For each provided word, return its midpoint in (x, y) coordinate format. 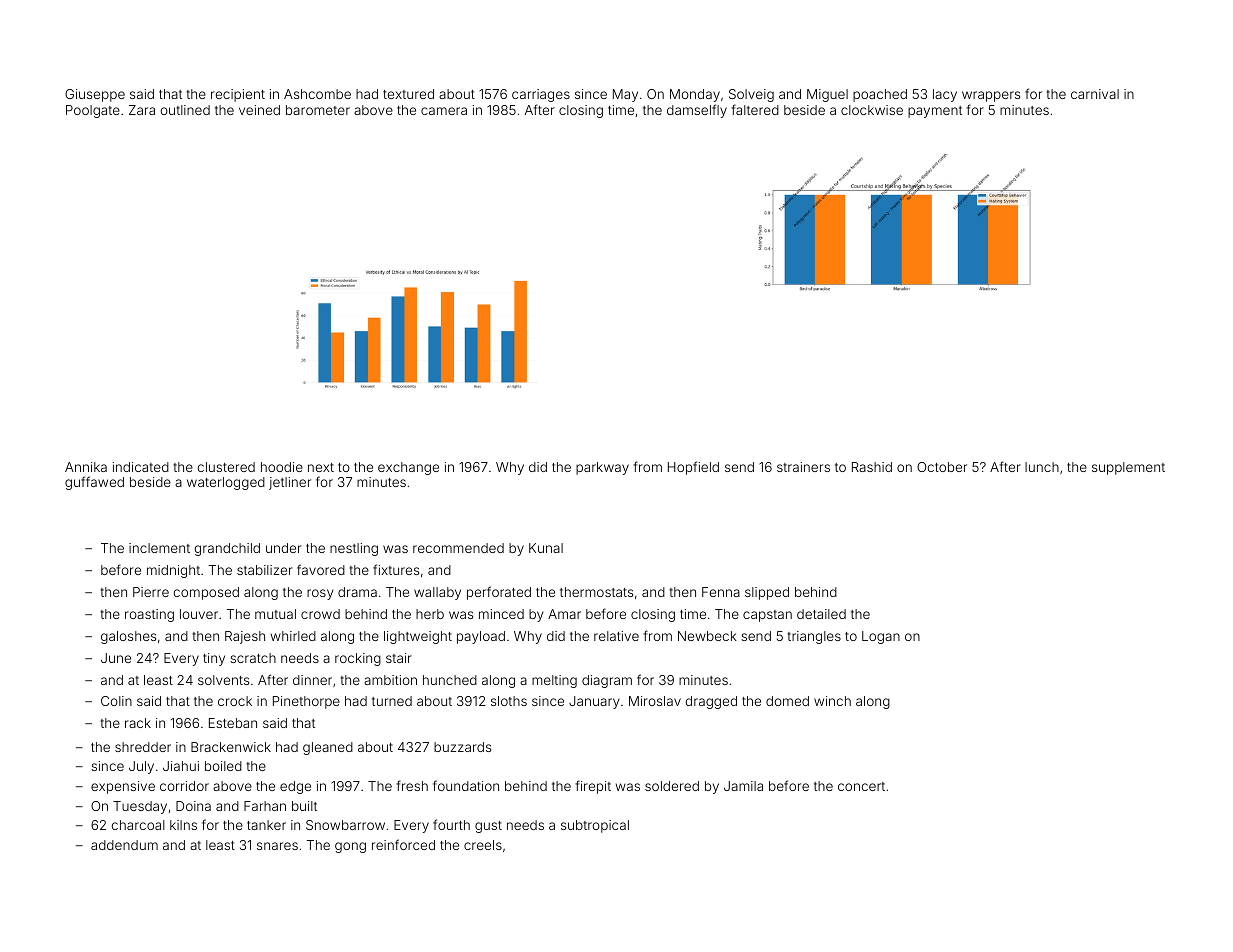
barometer (318, 110)
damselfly (697, 111)
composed (206, 593)
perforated (499, 593)
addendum (124, 845)
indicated (141, 467)
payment (935, 112)
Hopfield (693, 468)
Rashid (872, 467)
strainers (803, 467)
